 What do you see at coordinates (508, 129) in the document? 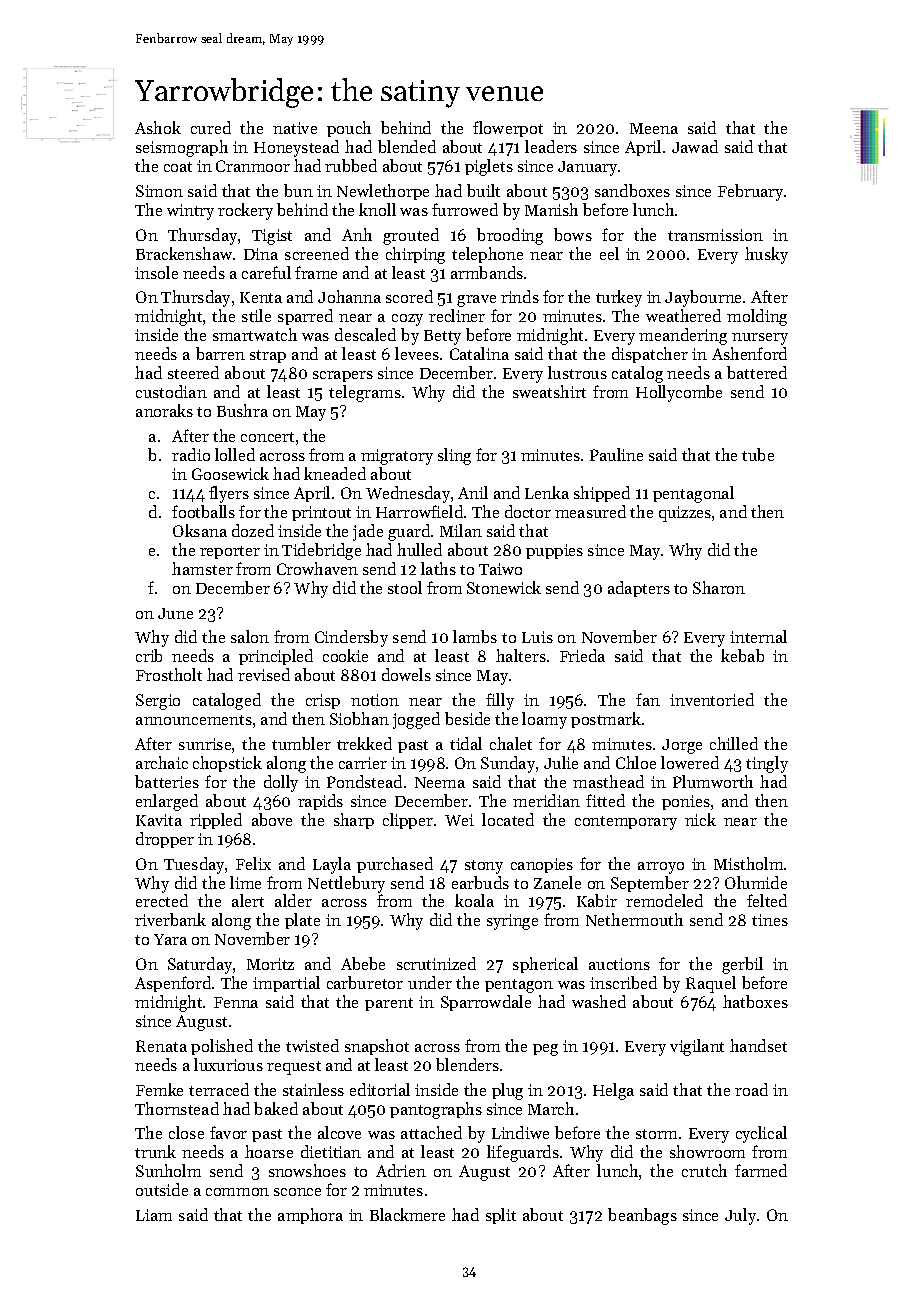
I see `flowerpot` at bounding box center [508, 129].
